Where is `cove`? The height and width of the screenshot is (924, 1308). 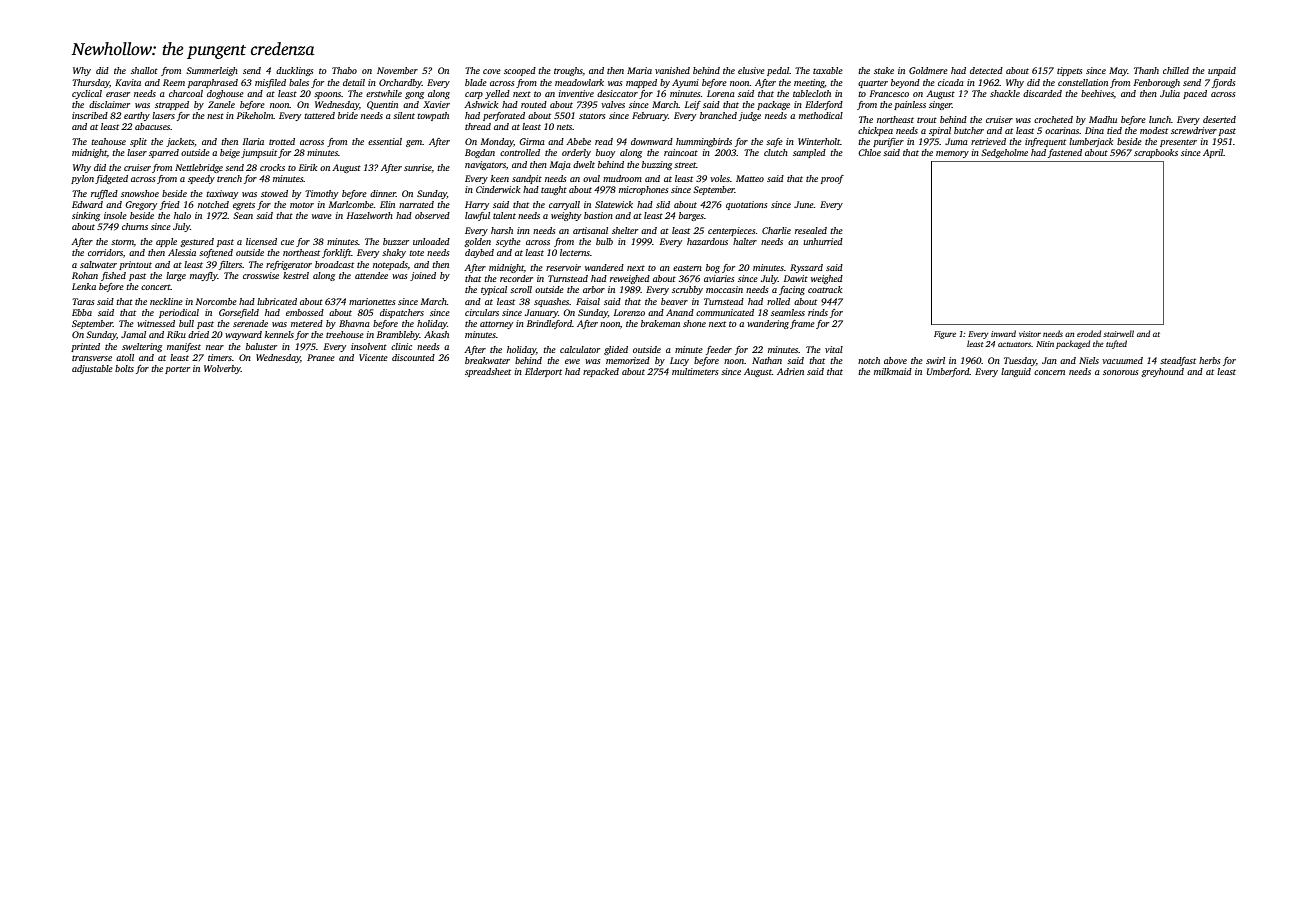 cove is located at coordinates (492, 71).
